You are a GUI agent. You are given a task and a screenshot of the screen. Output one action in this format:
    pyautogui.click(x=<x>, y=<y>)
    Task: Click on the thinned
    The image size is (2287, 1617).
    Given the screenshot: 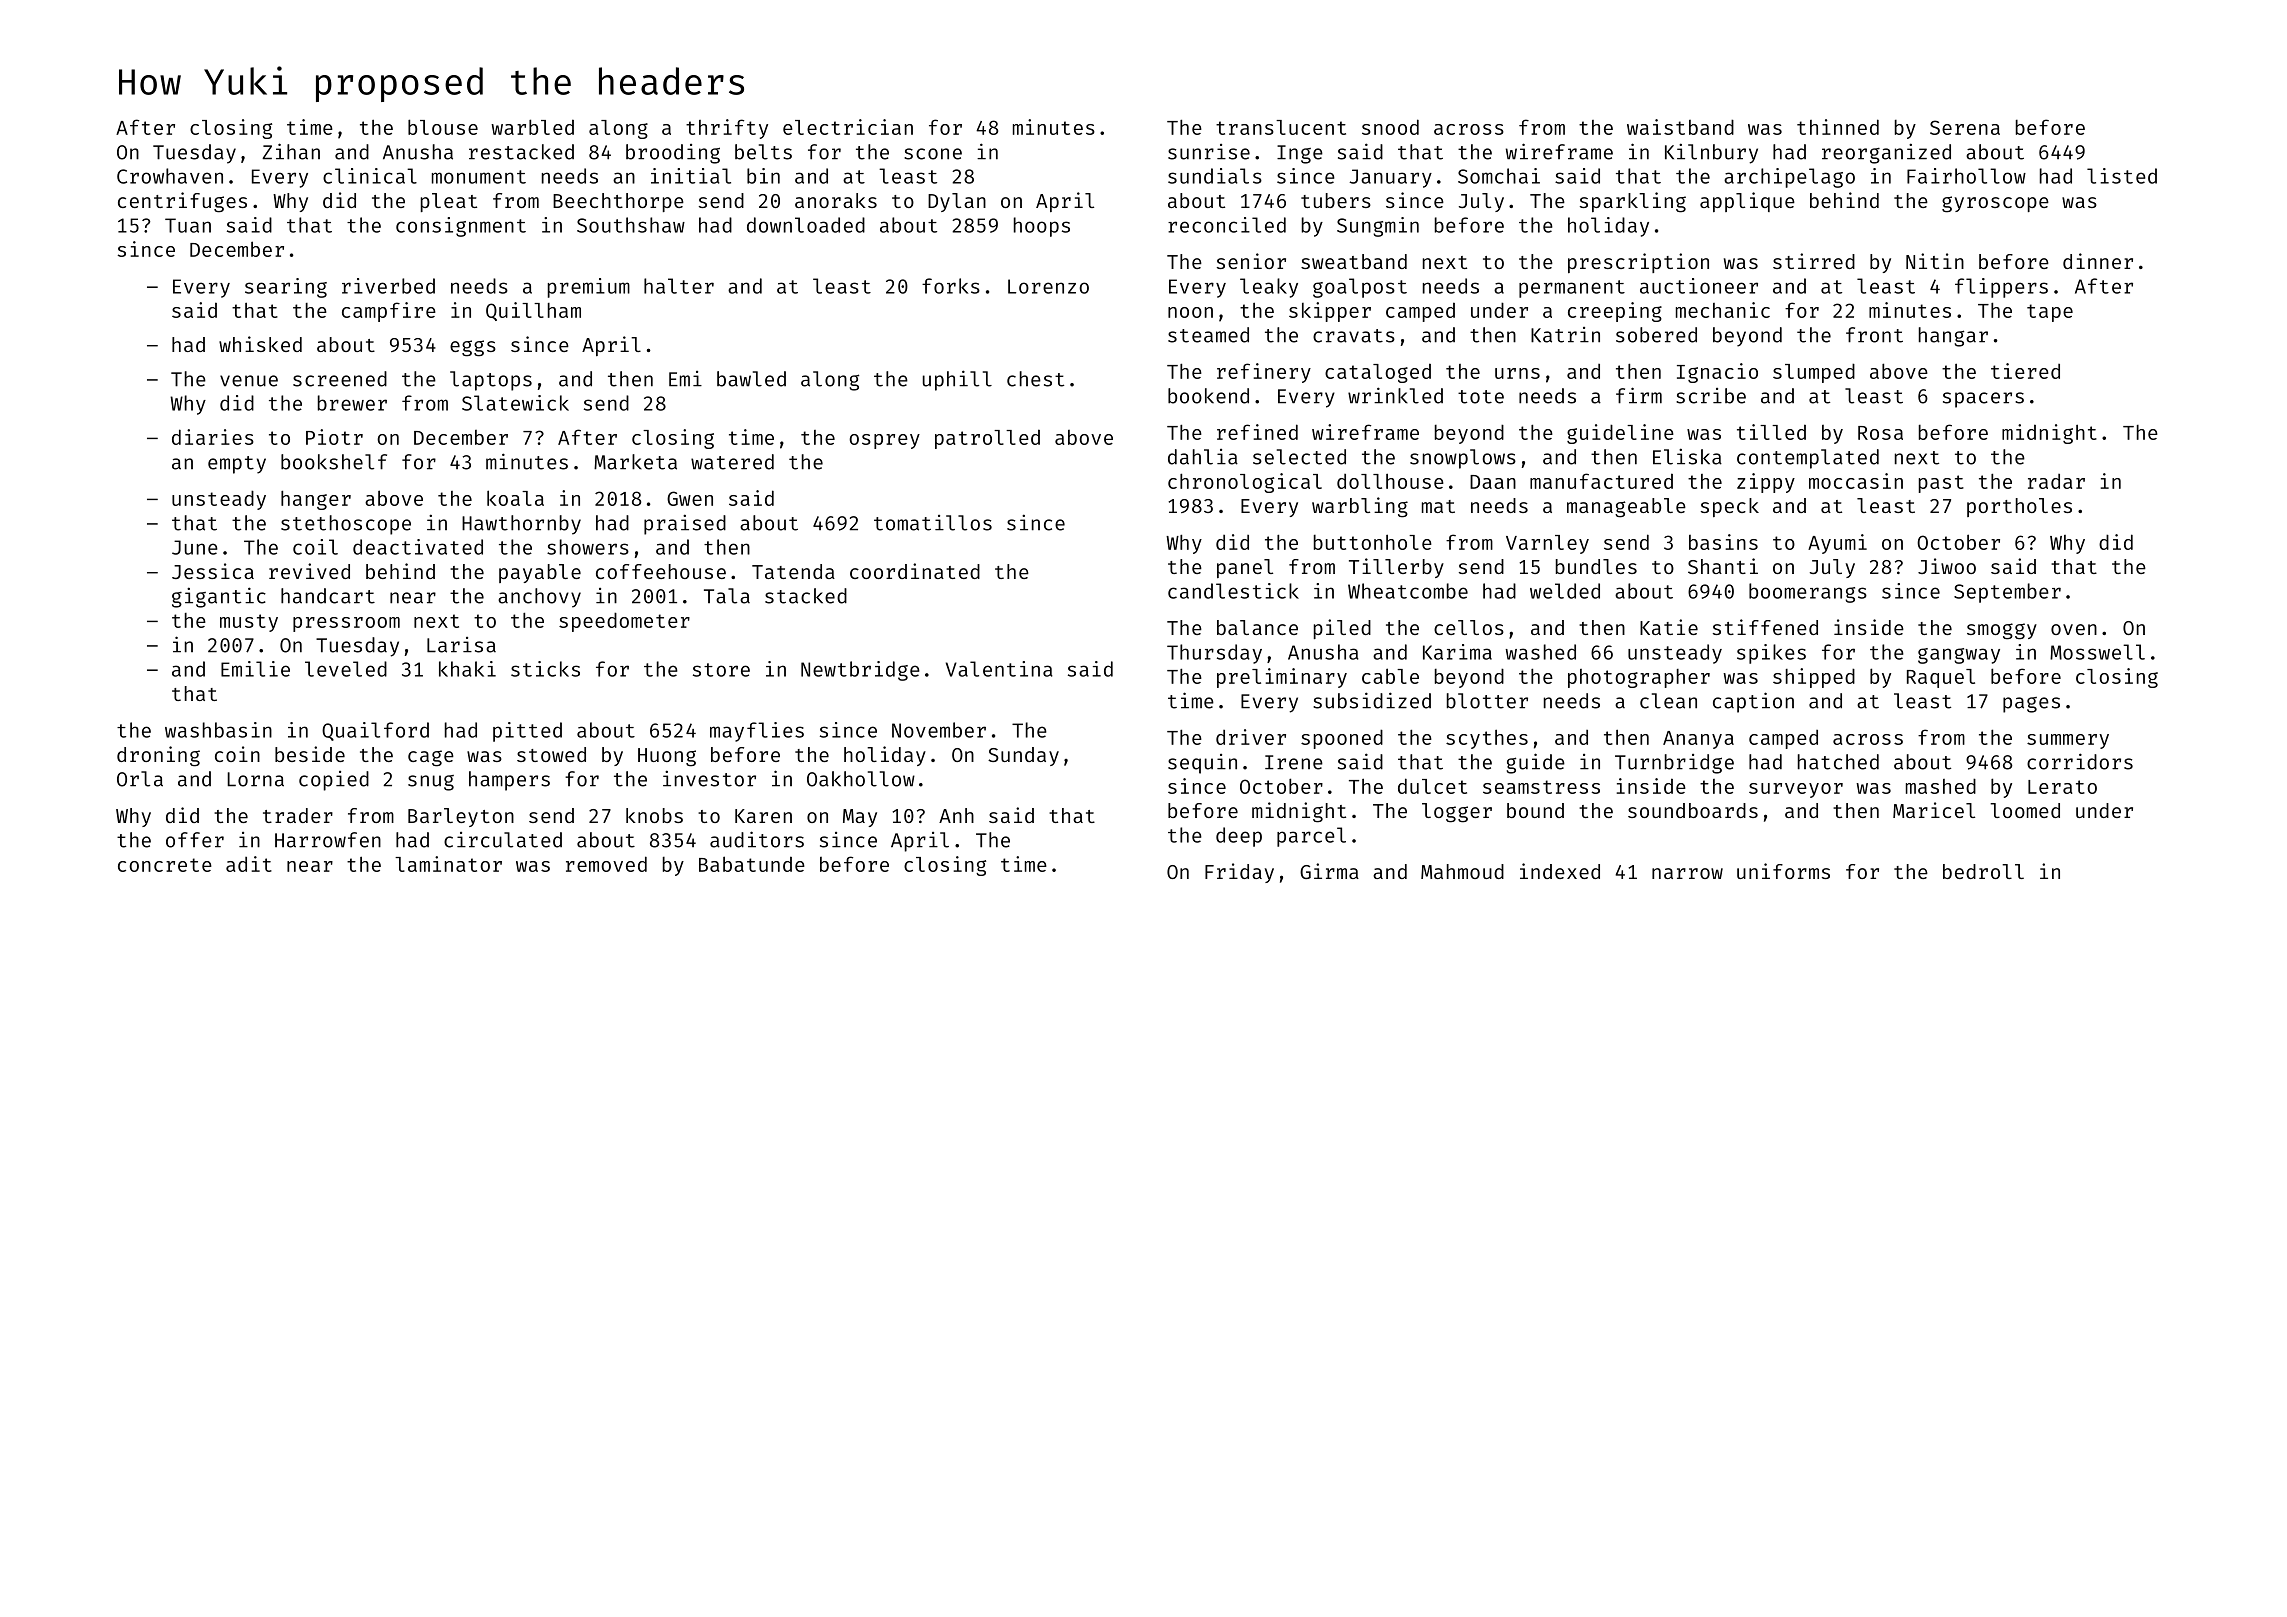 What is the action you would take?
    pyautogui.click(x=1838, y=127)
